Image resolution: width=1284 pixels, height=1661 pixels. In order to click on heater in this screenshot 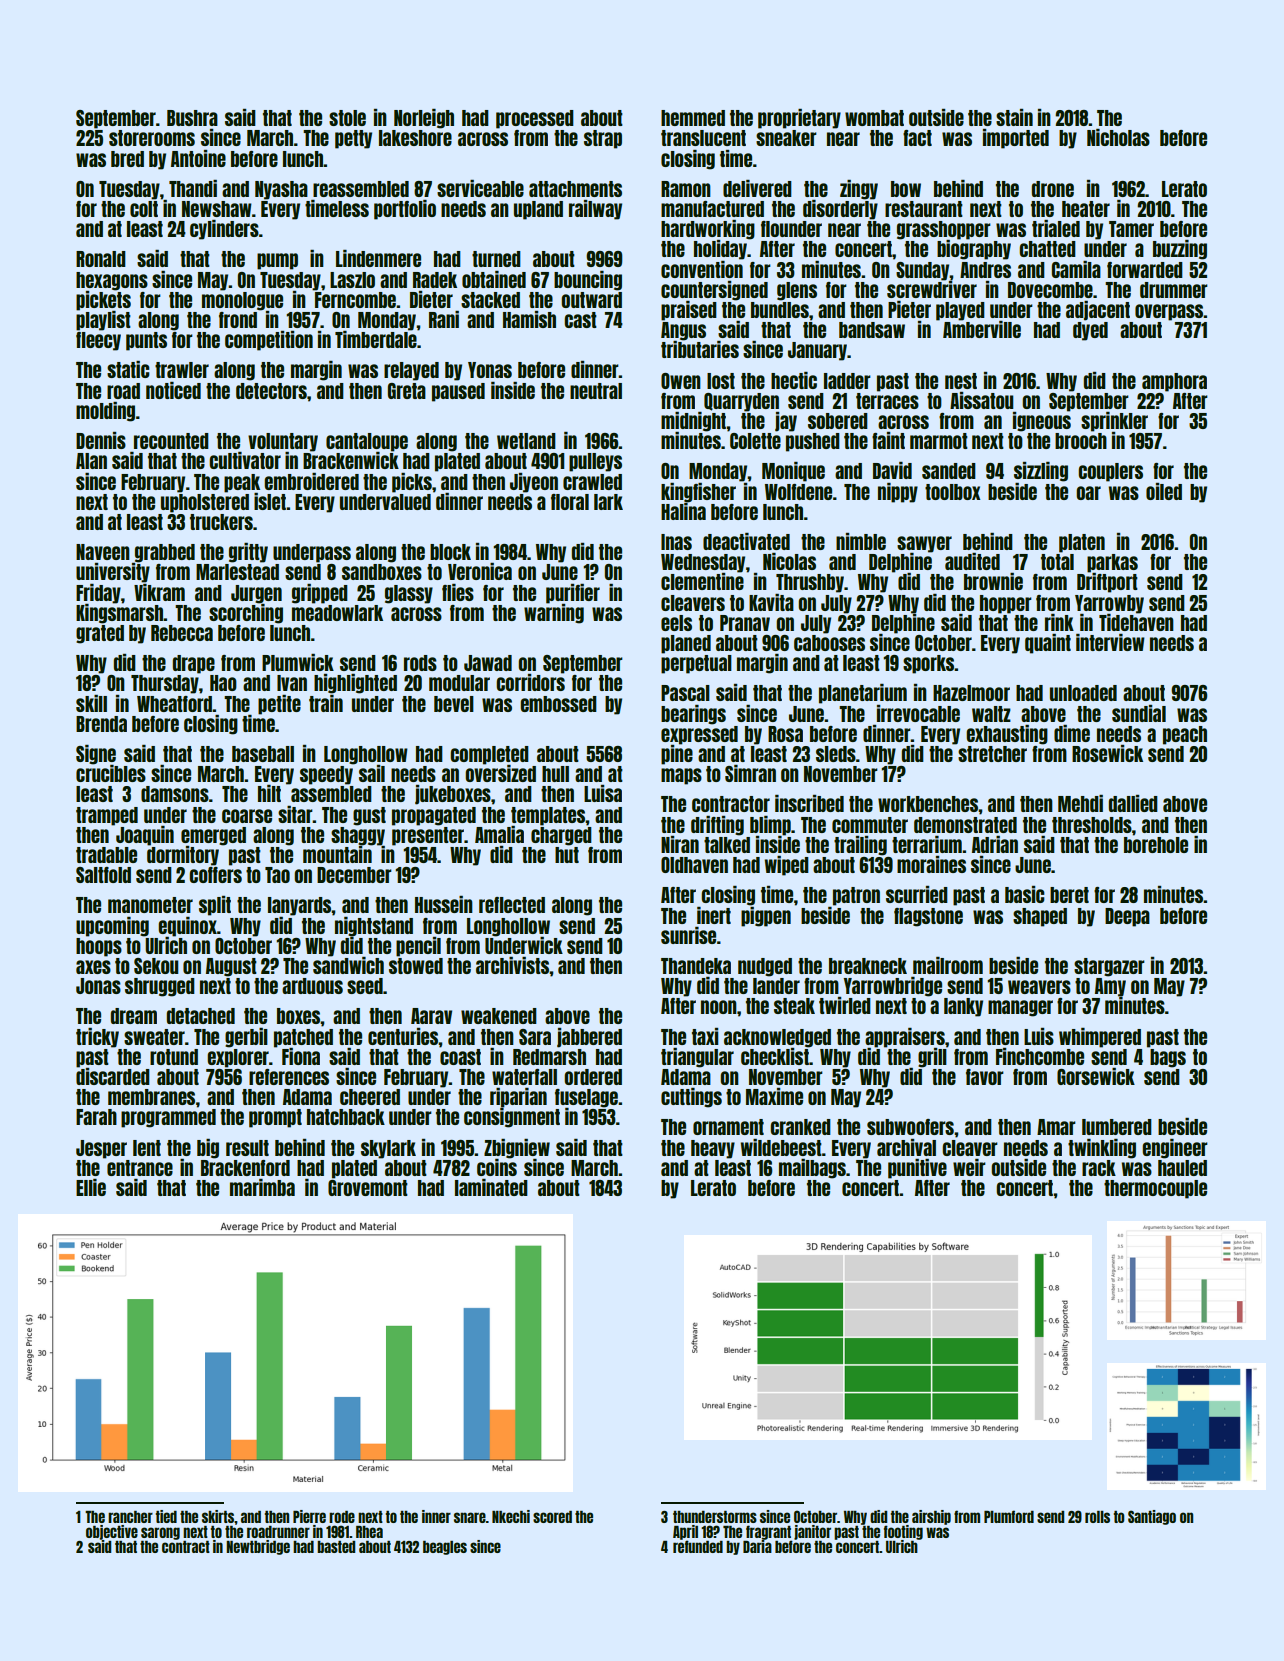, I will do `click(1086, 209)`.
